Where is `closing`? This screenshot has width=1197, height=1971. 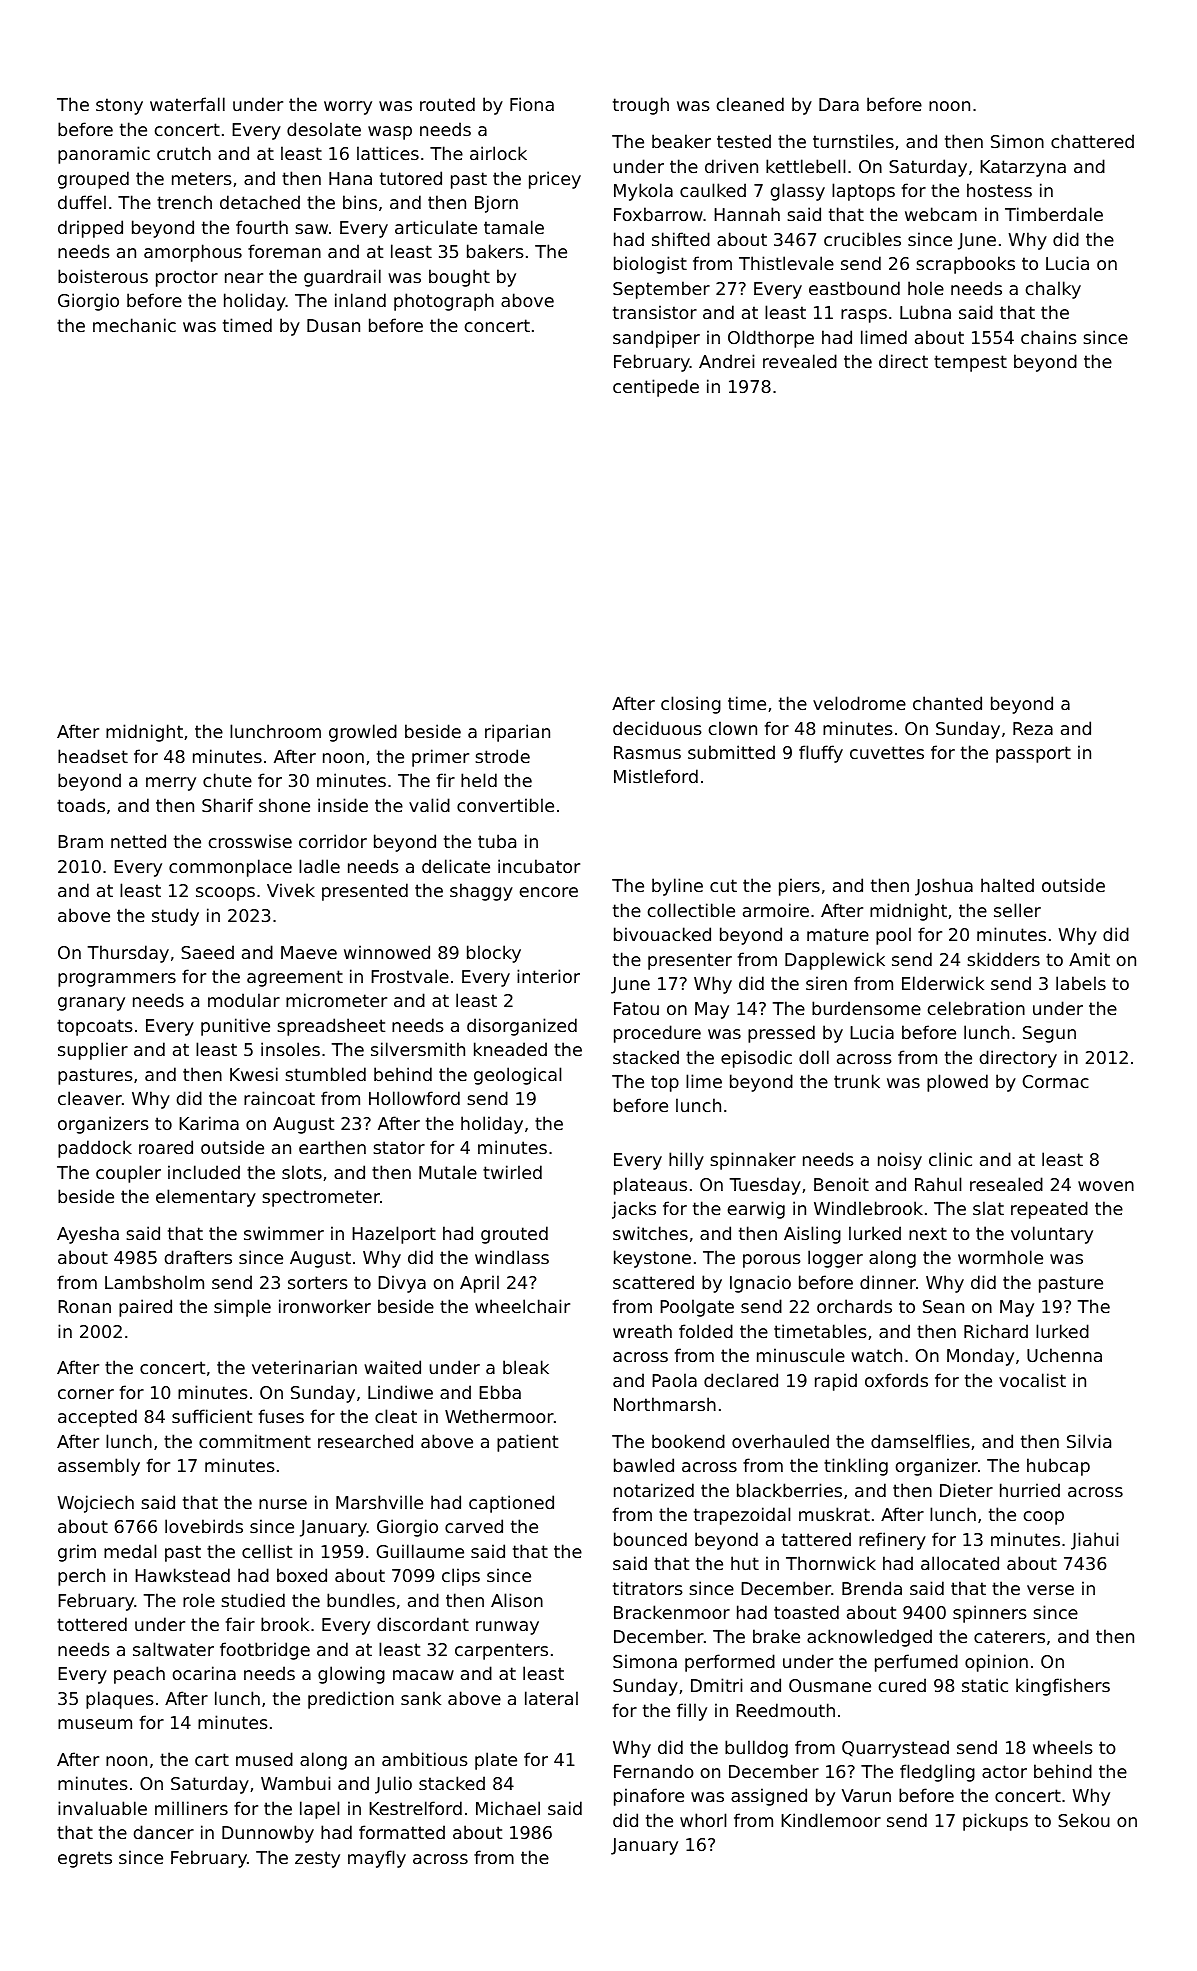 closing is located at coordinates (691, 705).
